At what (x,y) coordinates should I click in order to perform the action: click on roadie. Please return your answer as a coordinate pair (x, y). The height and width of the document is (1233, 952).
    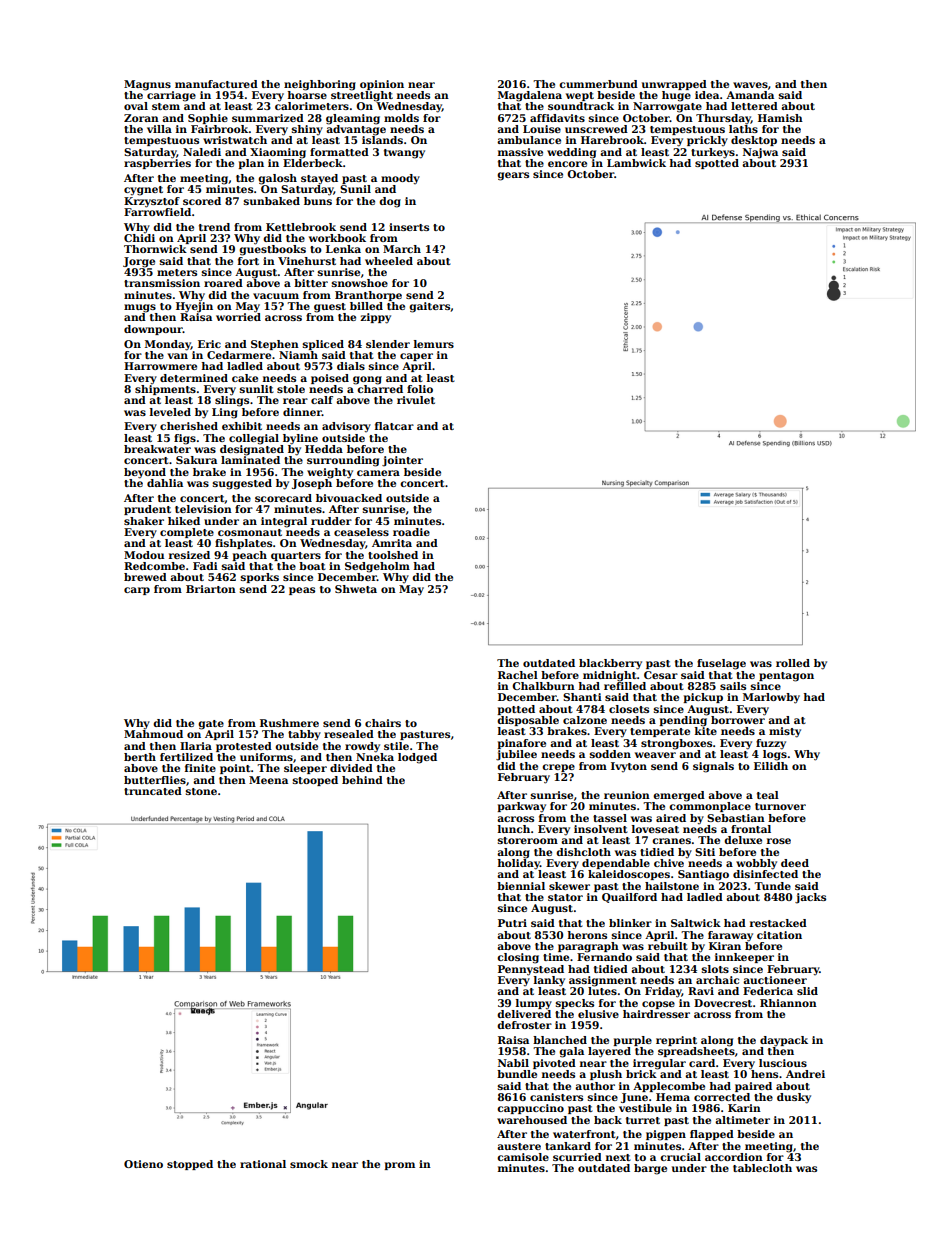
    Looking at the image, I should click on (411, 532).
